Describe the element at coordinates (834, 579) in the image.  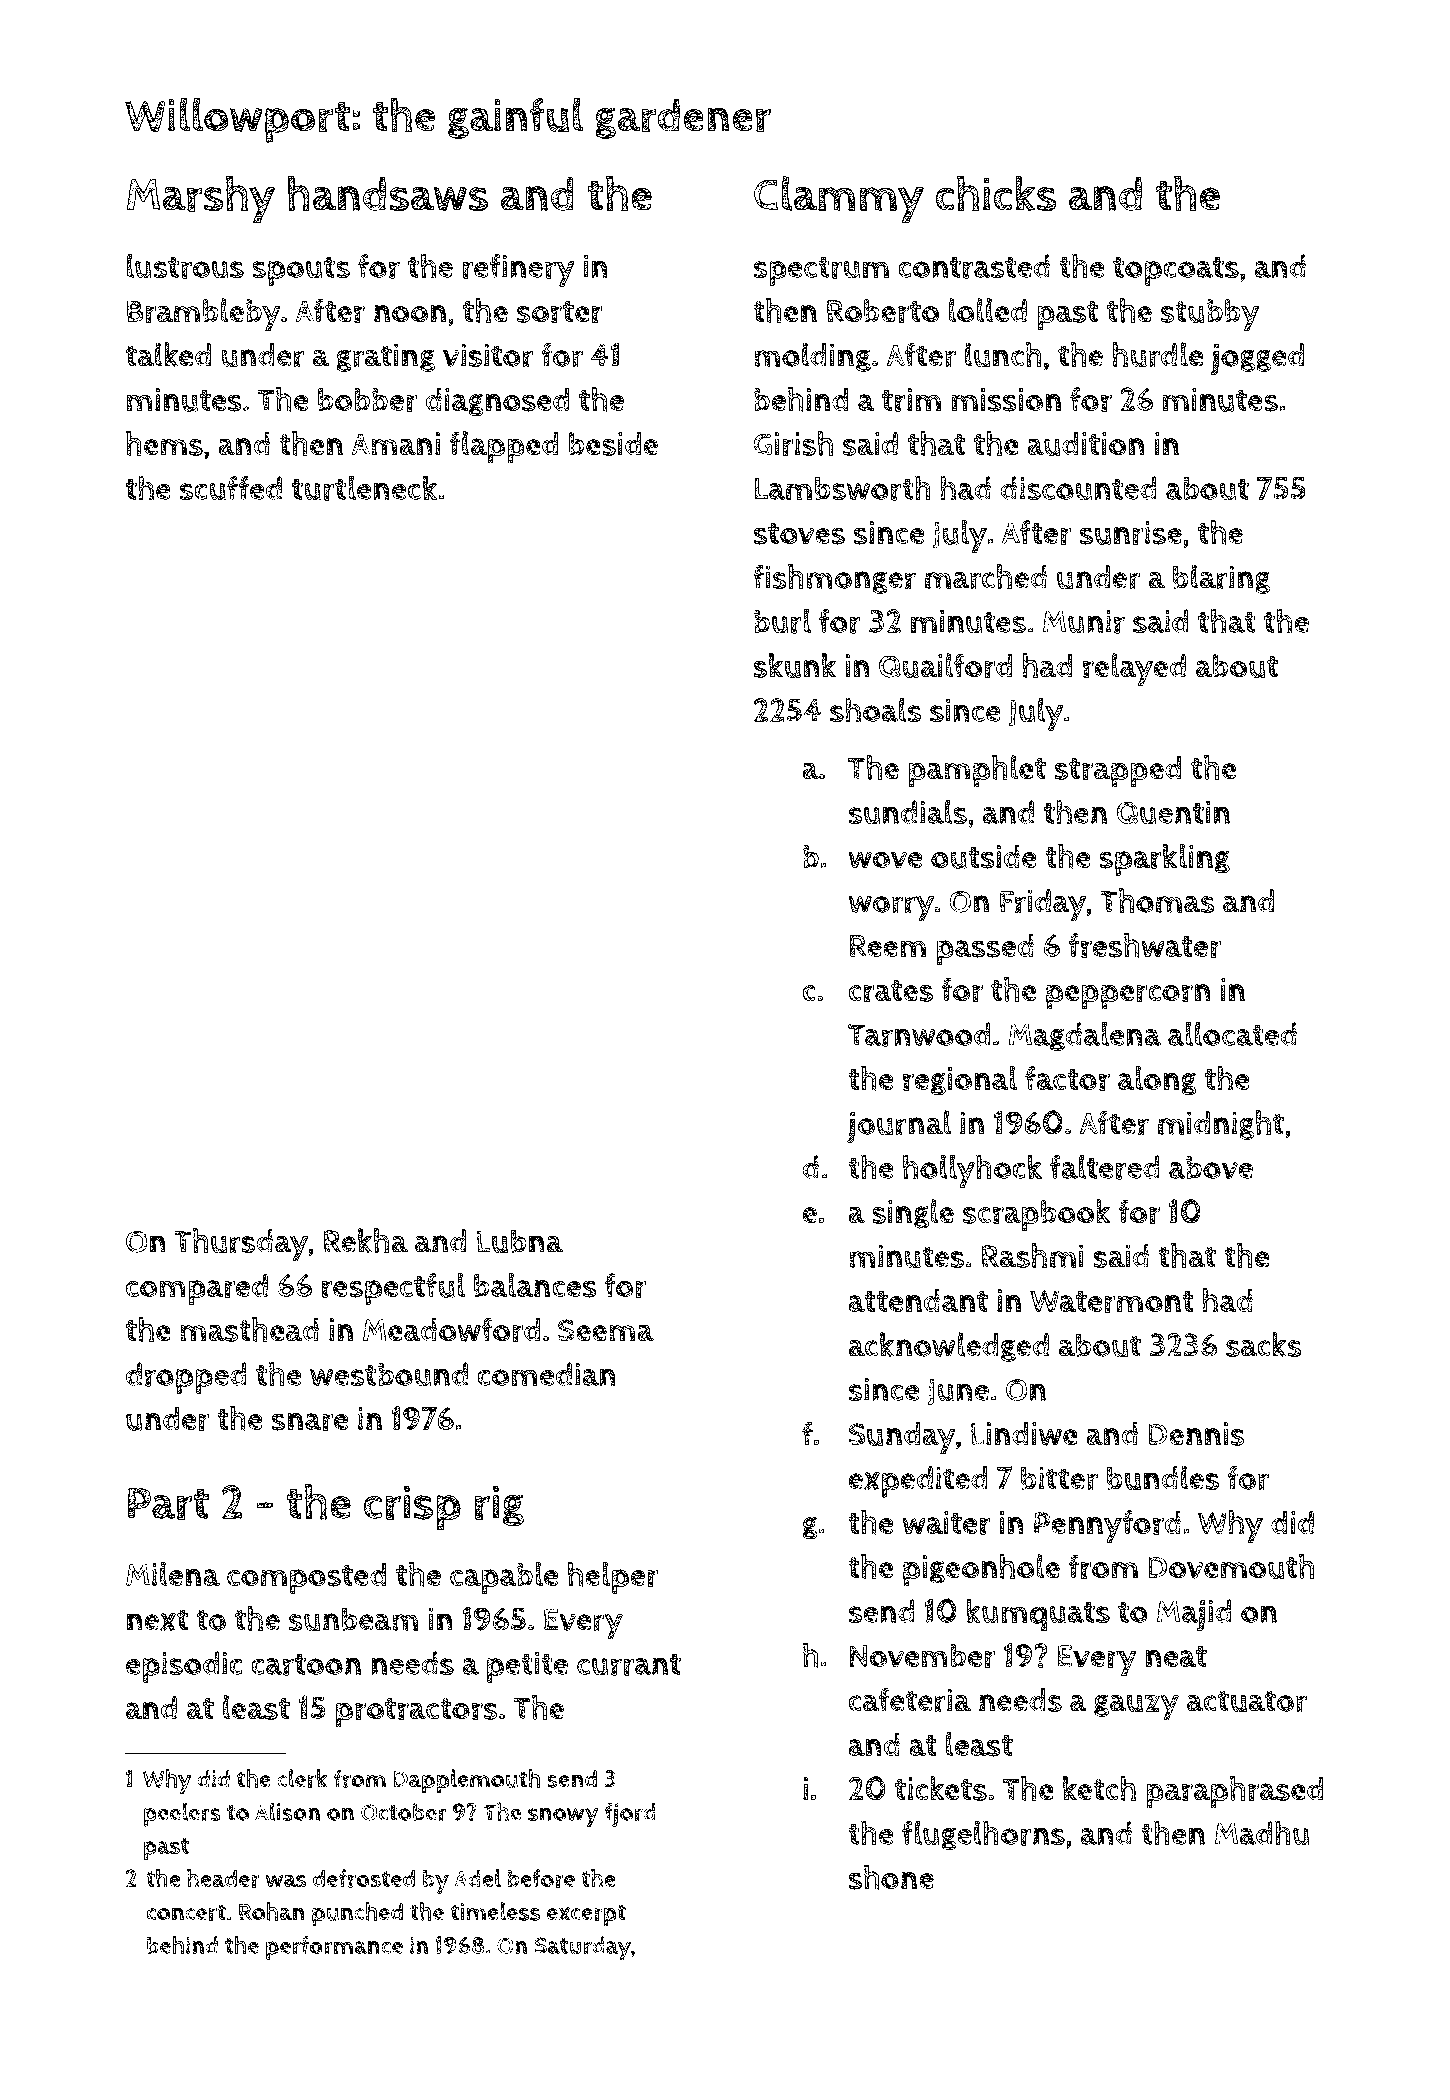
I see `fishmonger` at that location.
